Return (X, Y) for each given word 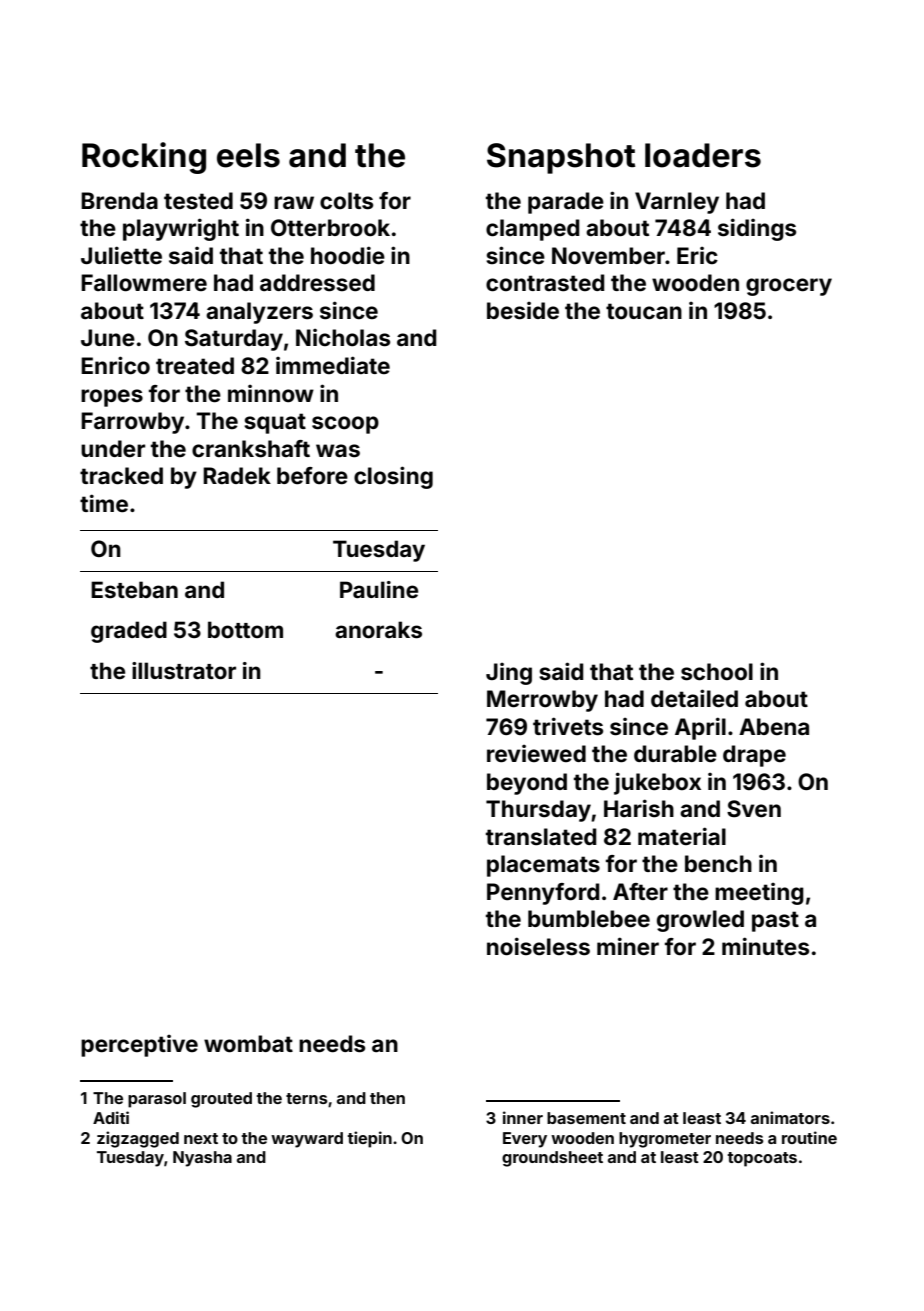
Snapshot (561, 158)
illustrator (184, 671)
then (387, 1098)
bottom (245, 629)
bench (718, 864)
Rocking (144, 158)
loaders (703, 155)
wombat (248, 1044)
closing (393, 477)
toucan (644, 311)
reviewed (536, 754)
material (682, 836)
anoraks (378, 630)
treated (195, 366)
